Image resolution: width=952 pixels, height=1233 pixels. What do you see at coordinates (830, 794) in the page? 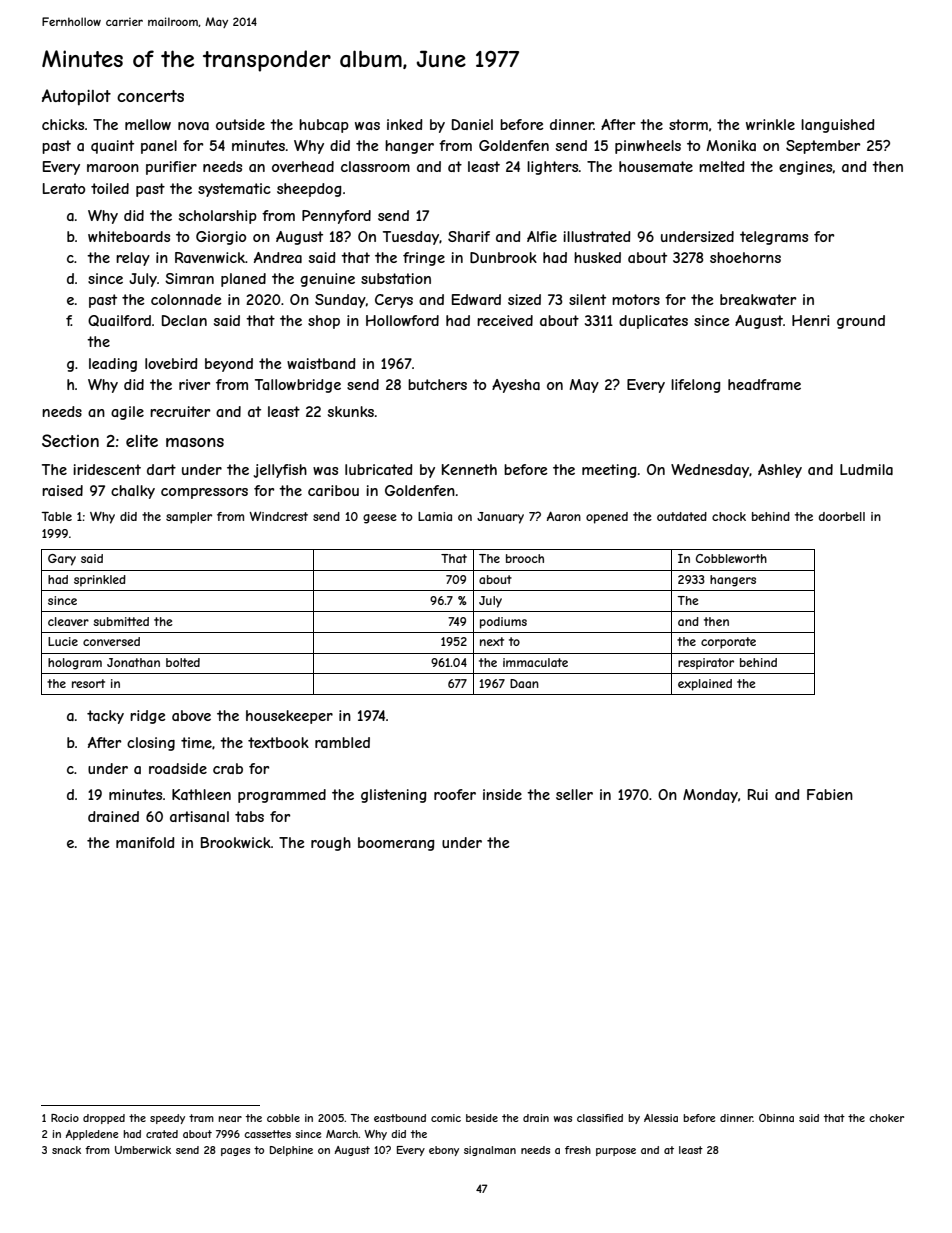
I see `Fabien` at bounding box center [830, 794].
